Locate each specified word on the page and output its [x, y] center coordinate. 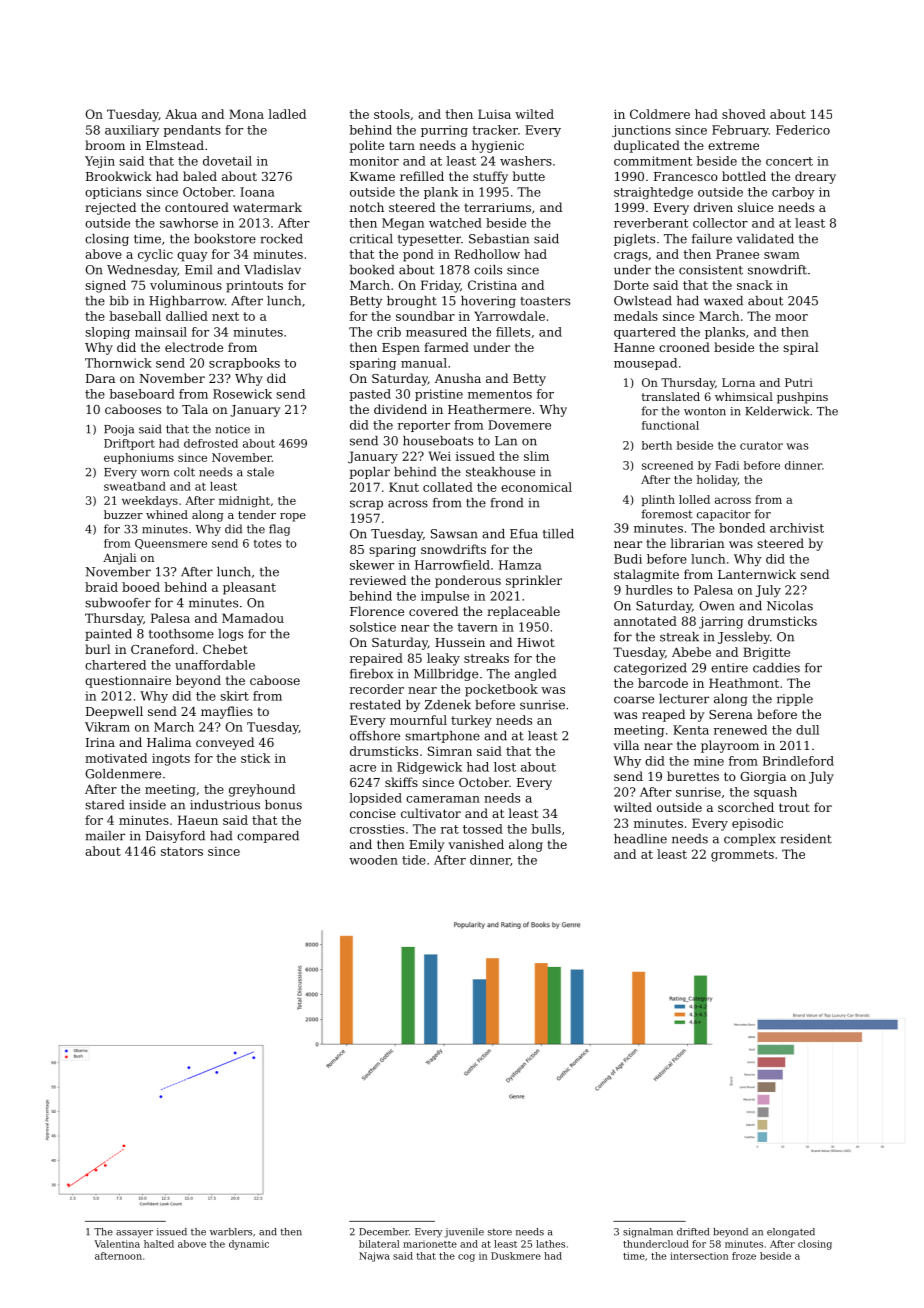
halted [159, 1244]
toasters [545, 301]
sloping [107, 333]
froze [744, 1256]
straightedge [653, 193]
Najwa [374, 1257]
